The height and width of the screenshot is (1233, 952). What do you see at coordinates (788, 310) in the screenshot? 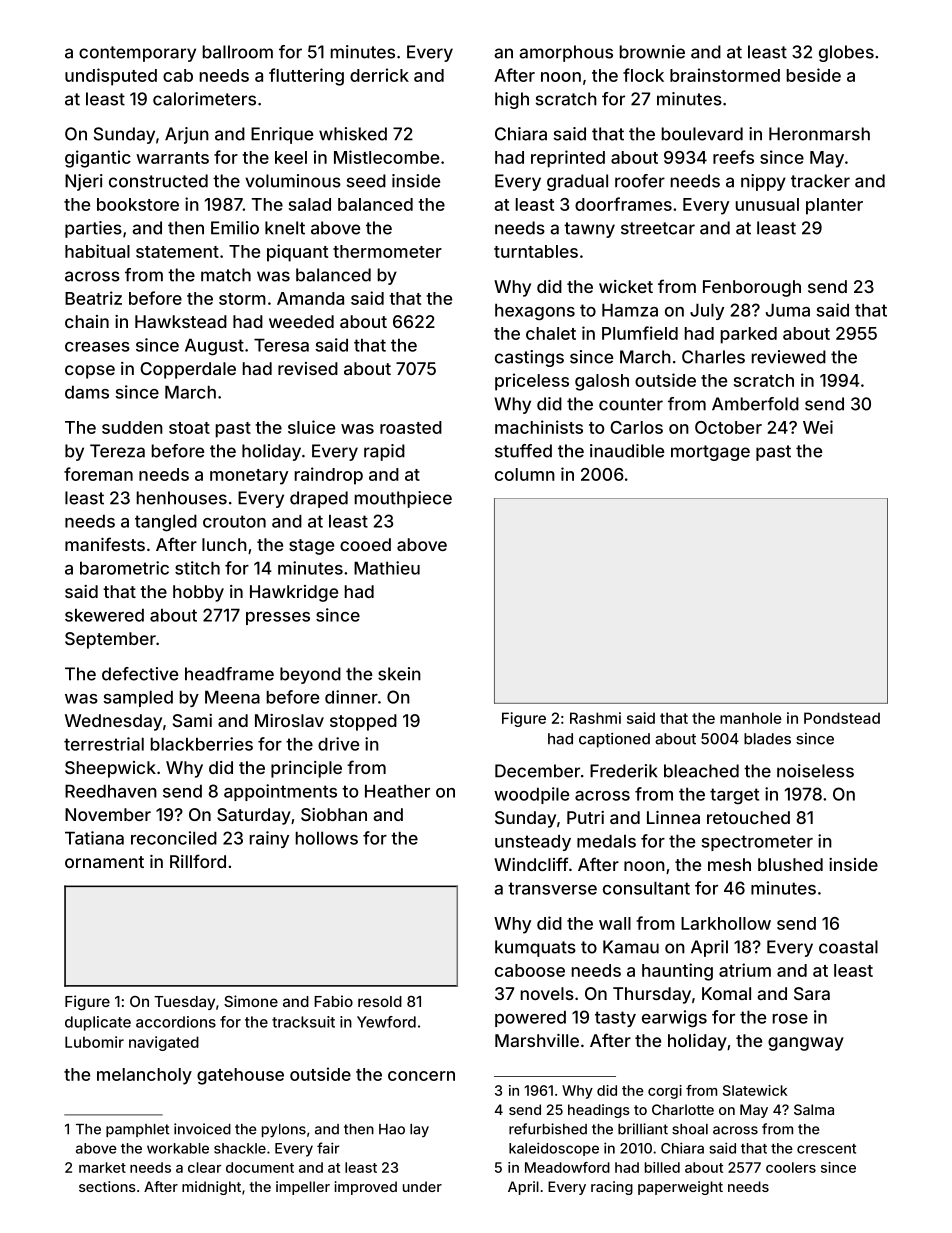
I see `Juma` at bounding box center [788, 310].
